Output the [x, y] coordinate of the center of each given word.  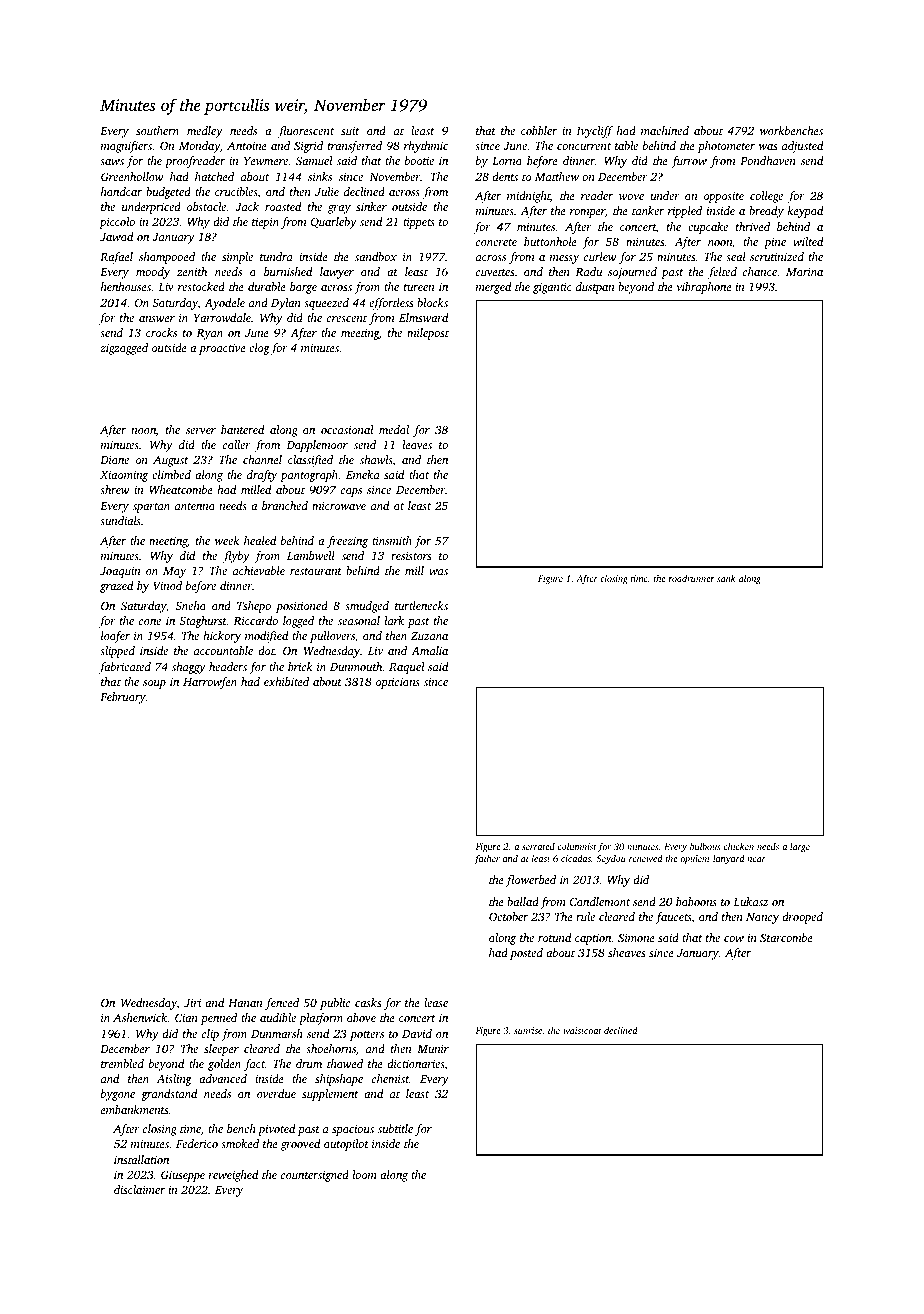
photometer [726, 147]
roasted [283, 206]
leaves [417, 444]
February [123, 698]
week [227, 540]
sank [726, 578]
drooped [802, 918]
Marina [804, 272]
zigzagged [124, 349]
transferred [355, 147]
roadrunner [692, 578]
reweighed [233, 1176]
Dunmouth [356, 666]
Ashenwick [140, 1017]
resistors [411, 556]
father [487, 859]
